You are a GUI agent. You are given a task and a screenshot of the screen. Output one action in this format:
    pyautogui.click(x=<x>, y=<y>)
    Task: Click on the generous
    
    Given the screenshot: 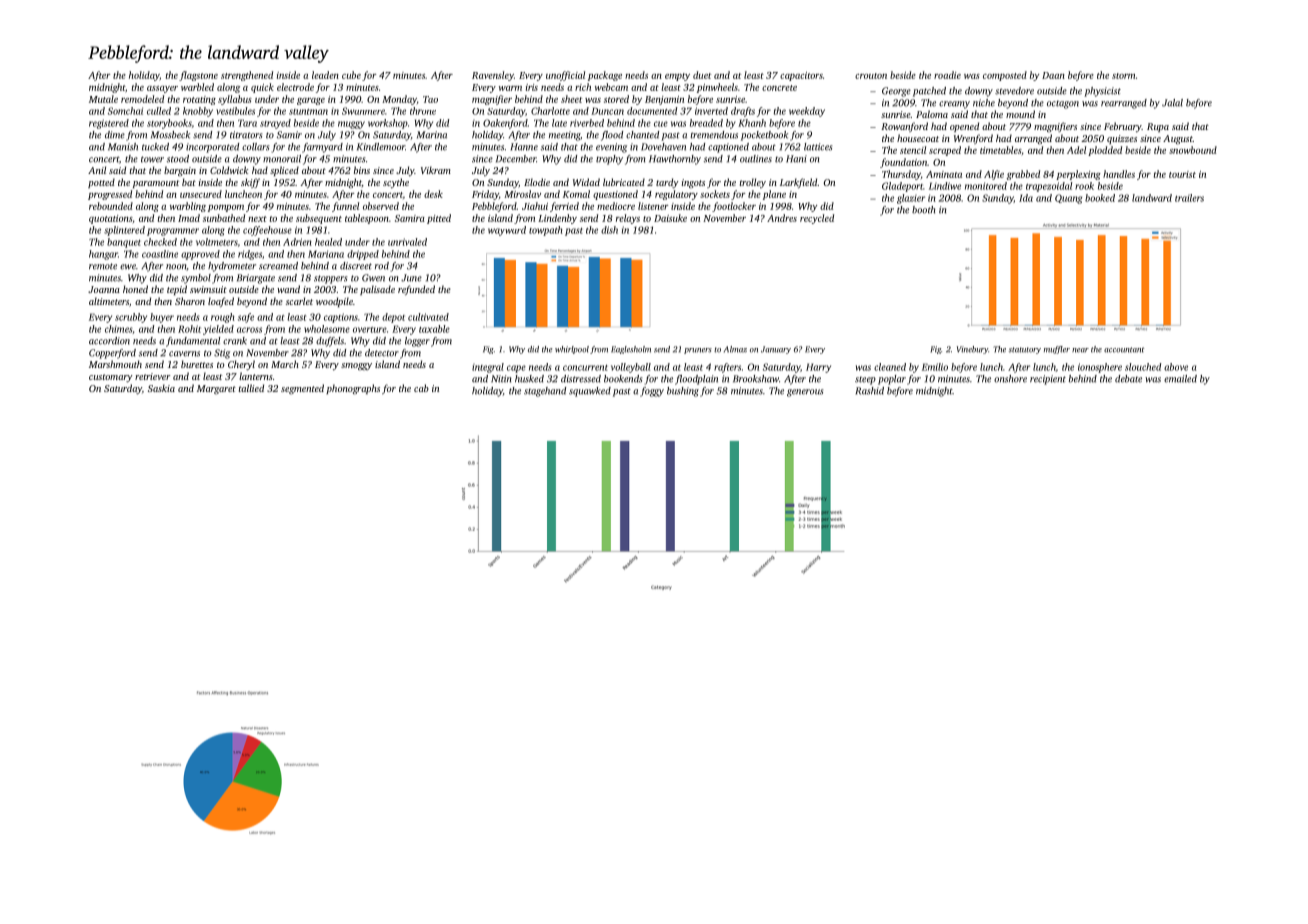 What is the action you would take?
    pyautogui.click(x=805, y=393)
